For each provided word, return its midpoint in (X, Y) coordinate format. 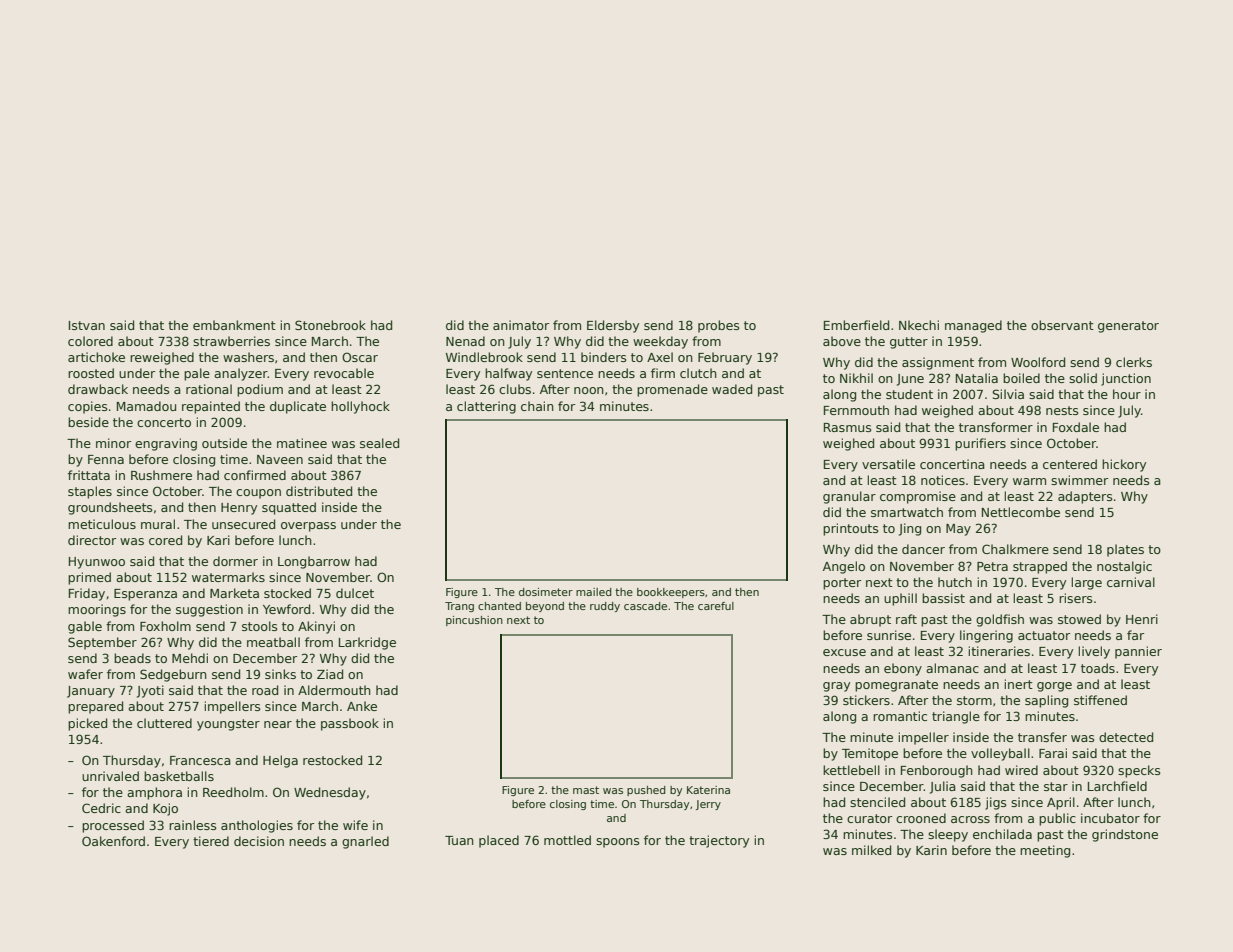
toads (1098, 668)
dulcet (355, 593)
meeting (1045, 851)
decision (259, 841)
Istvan (87, 325)
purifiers (980, 444)
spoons (618, 843)
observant (1062, 325)
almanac (952, 668)
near (278, 724)
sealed (379, 443)
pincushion (474, 621)
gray (836, 687)
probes (719, 326)
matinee (302, 443)
